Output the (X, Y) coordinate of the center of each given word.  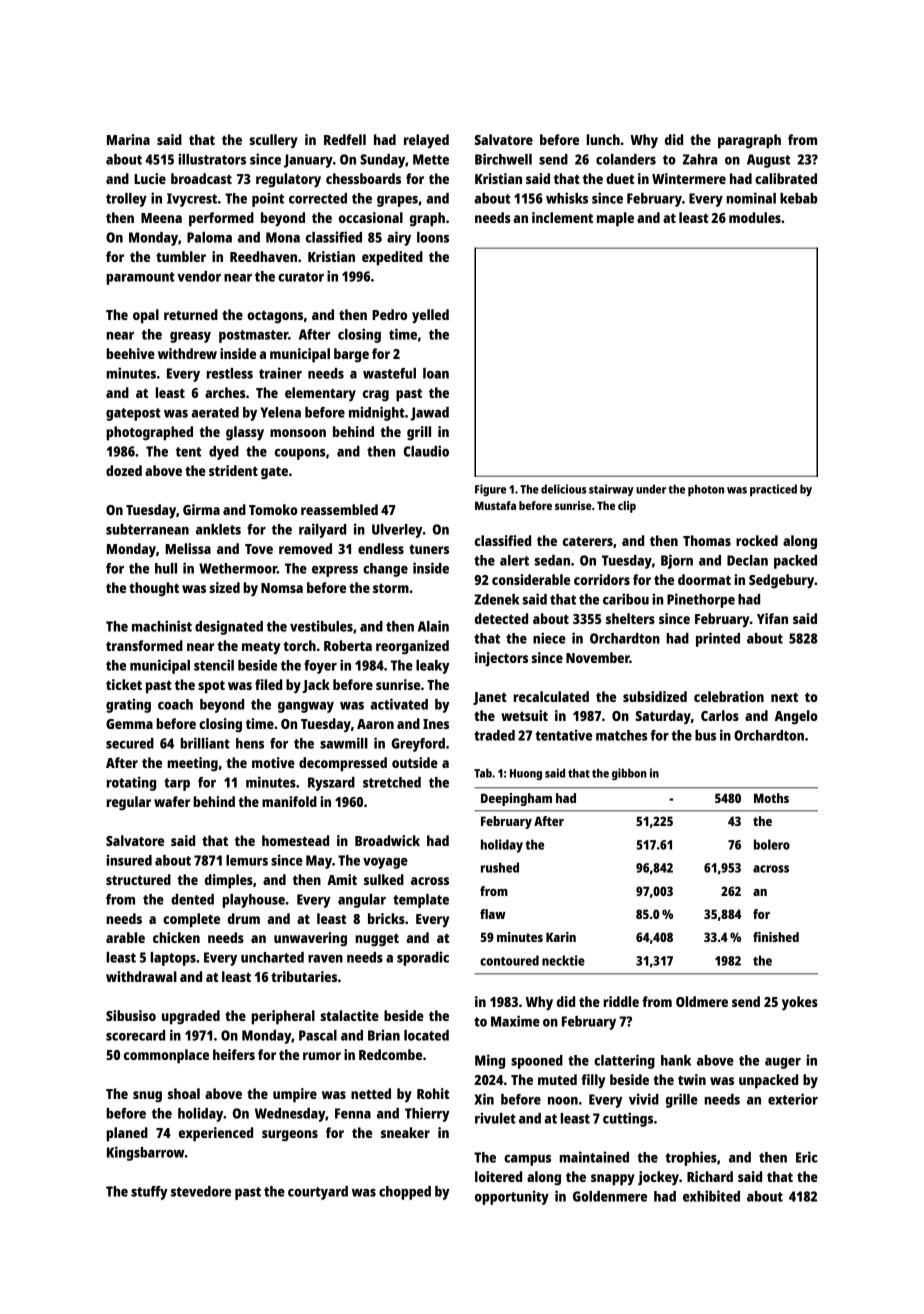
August (768, 161)
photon (706, 490)
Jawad (429, 414)
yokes (800, 1003)
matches (622, 735)
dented (192, 899)
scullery (273, 141)
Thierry (427, 1114)
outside (415, 762)
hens (250, 743)
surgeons (290, 1136)
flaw (493, 914)
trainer (280, 373)
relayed (426, 141)
